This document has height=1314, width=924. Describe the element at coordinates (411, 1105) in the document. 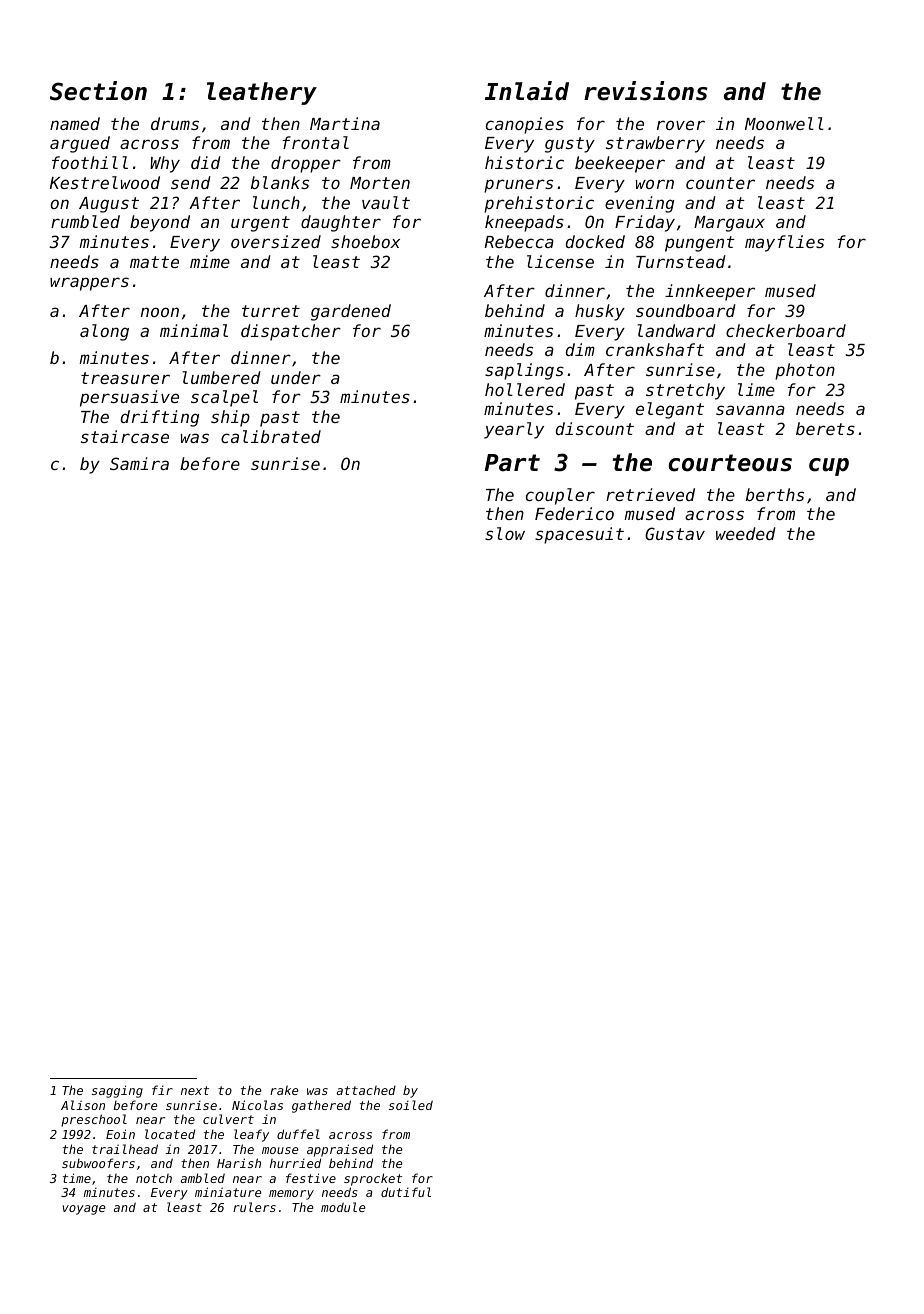

I see `soiled` at that location.
